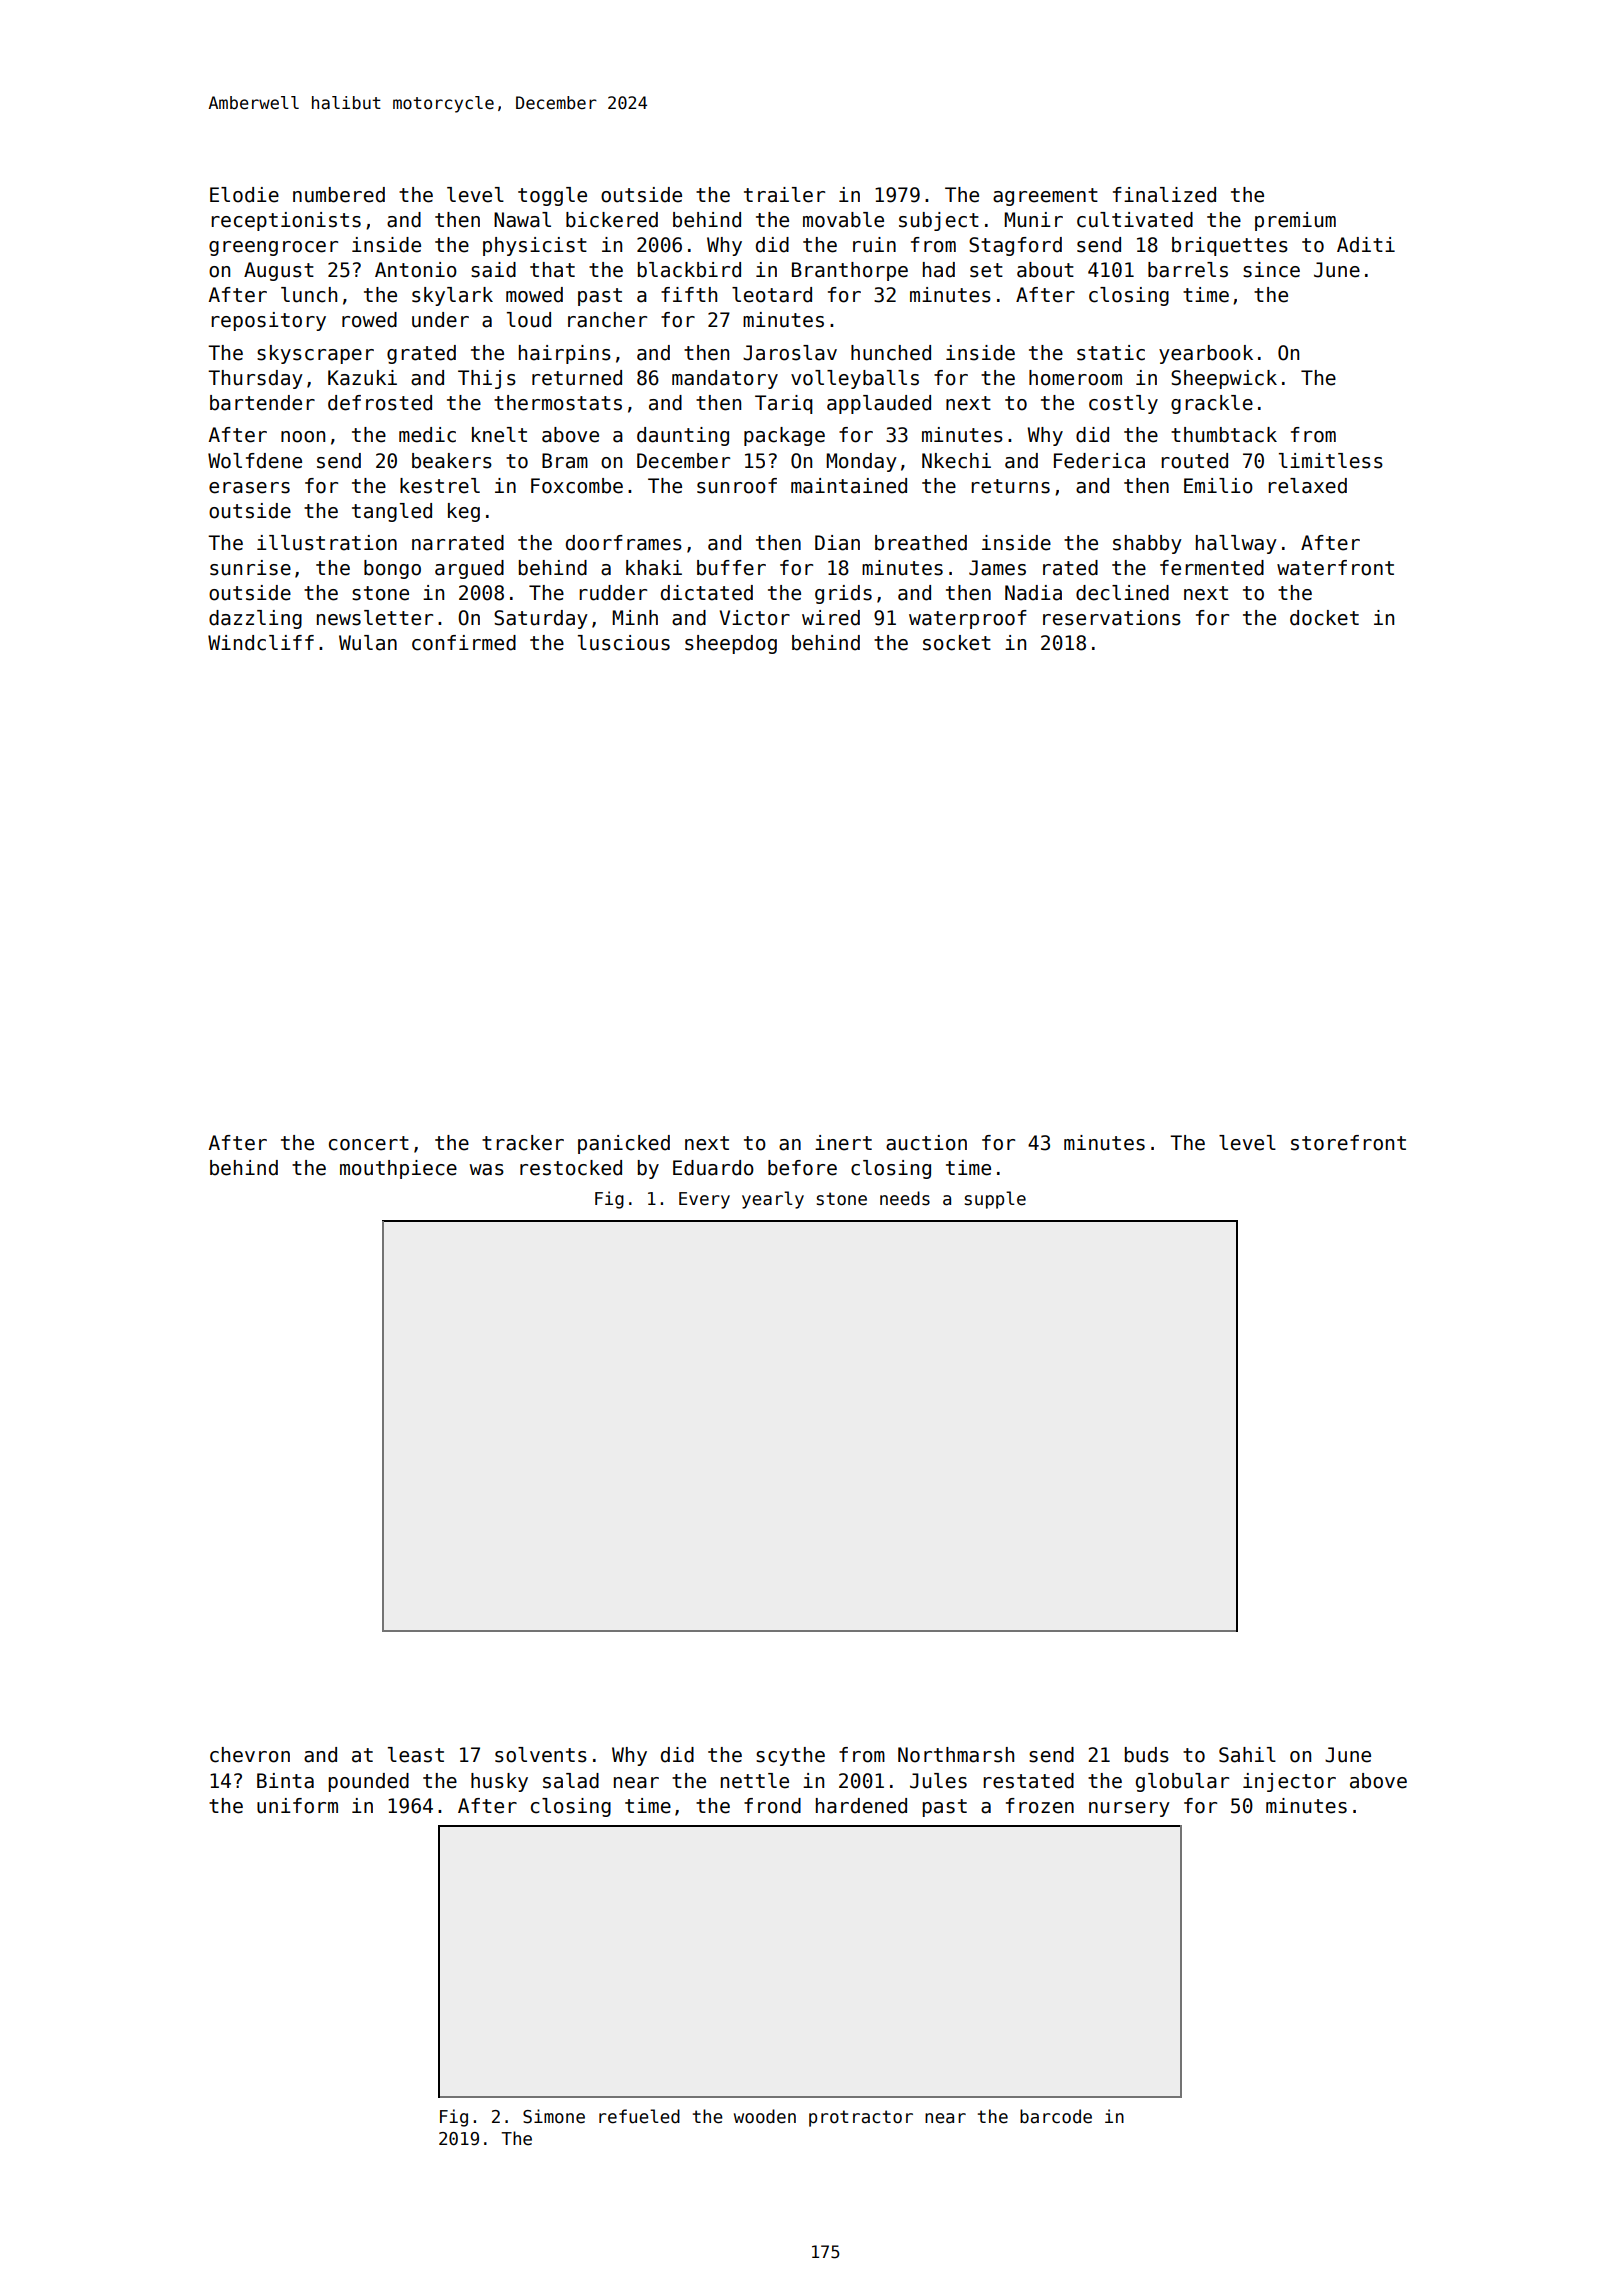 This image has width=1620, height=2292. I want to click on finalized, so click(1164, 195).
